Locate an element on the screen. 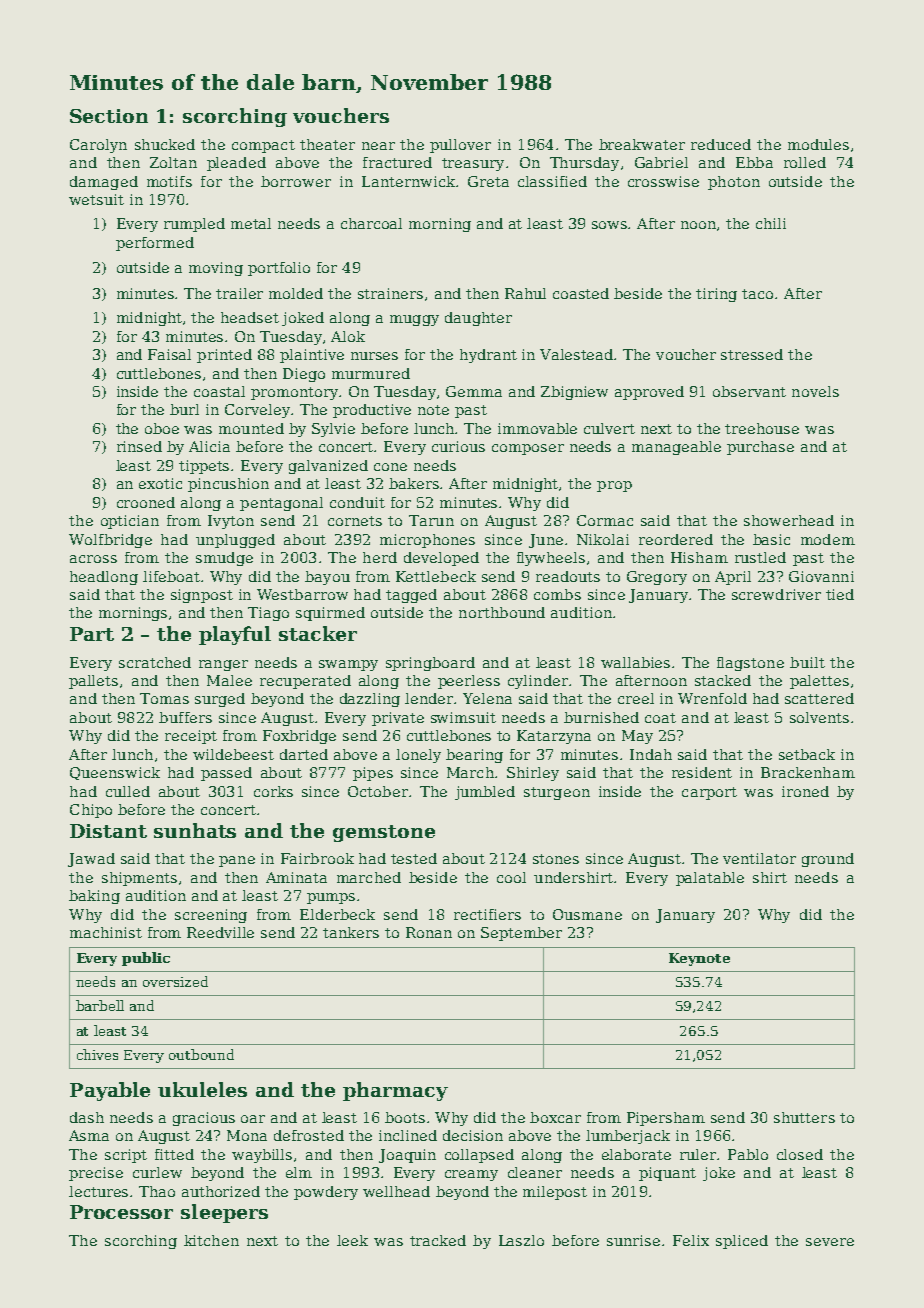 Image resolution: width=924 pixels, height=1308 pixels. fitted is located at coordinates (174, 1154).
